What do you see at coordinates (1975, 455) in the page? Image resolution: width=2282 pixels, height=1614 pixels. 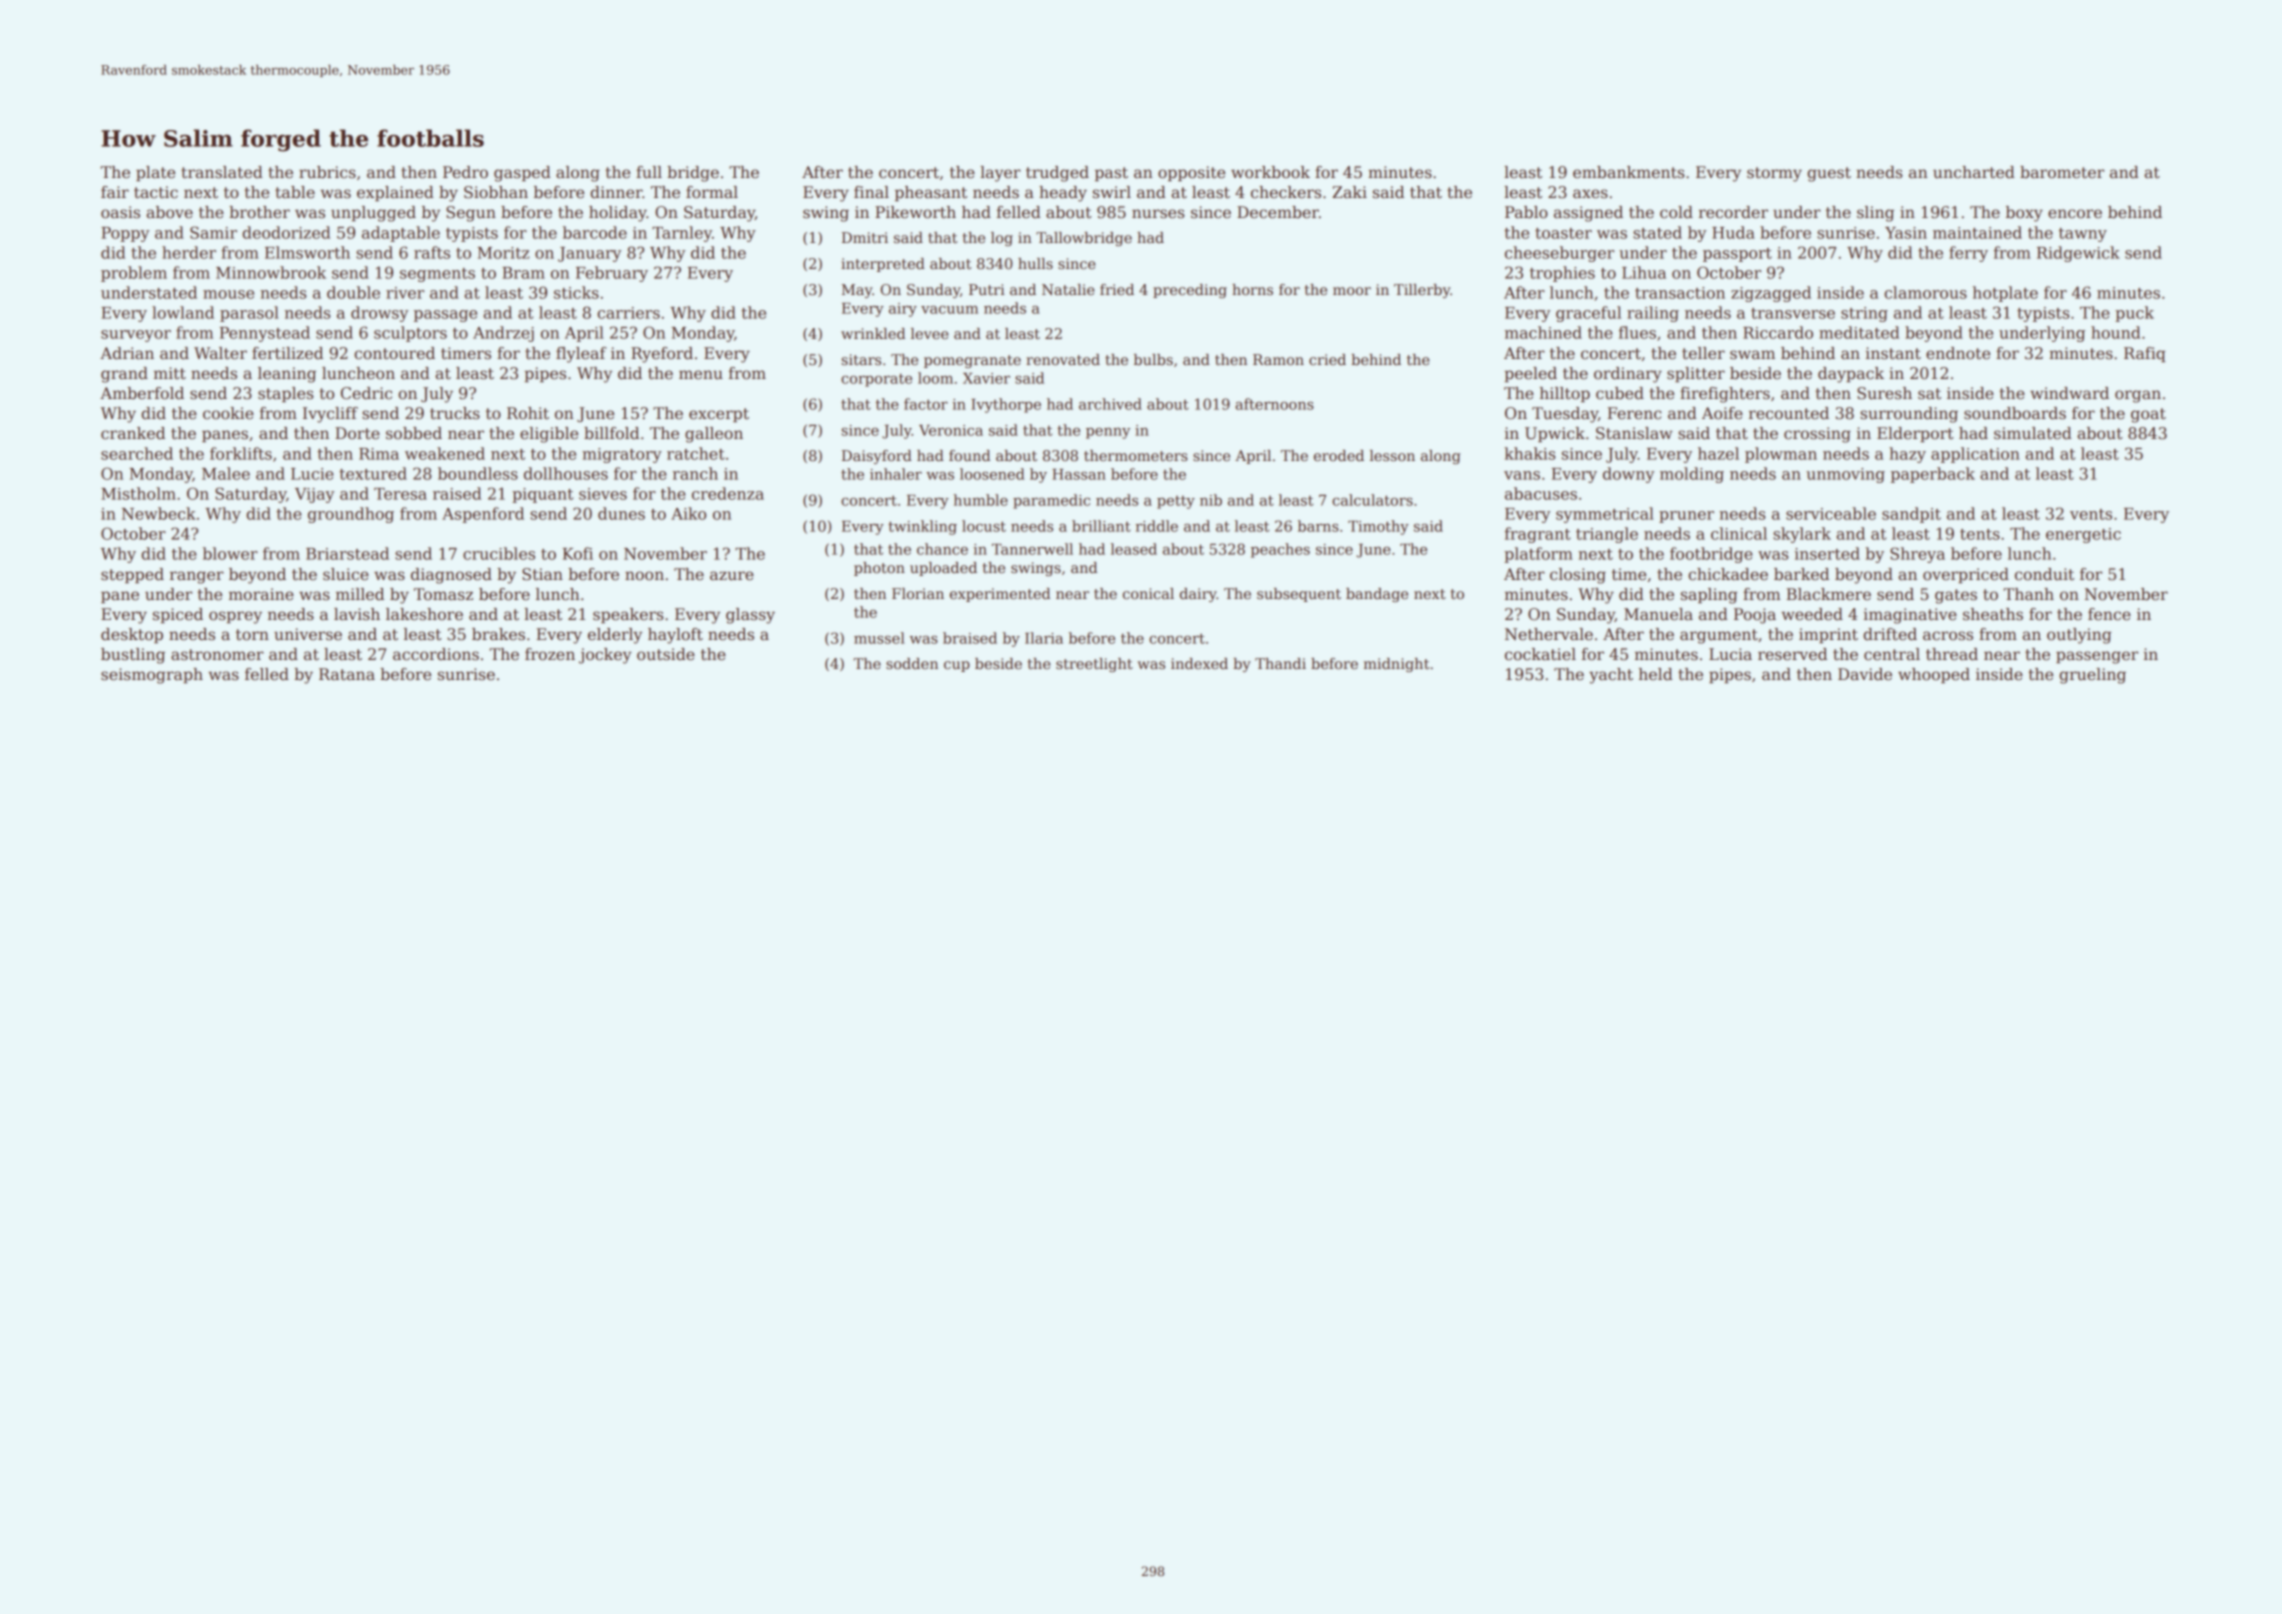 I see `application` at bounding box center [1975, 455].
